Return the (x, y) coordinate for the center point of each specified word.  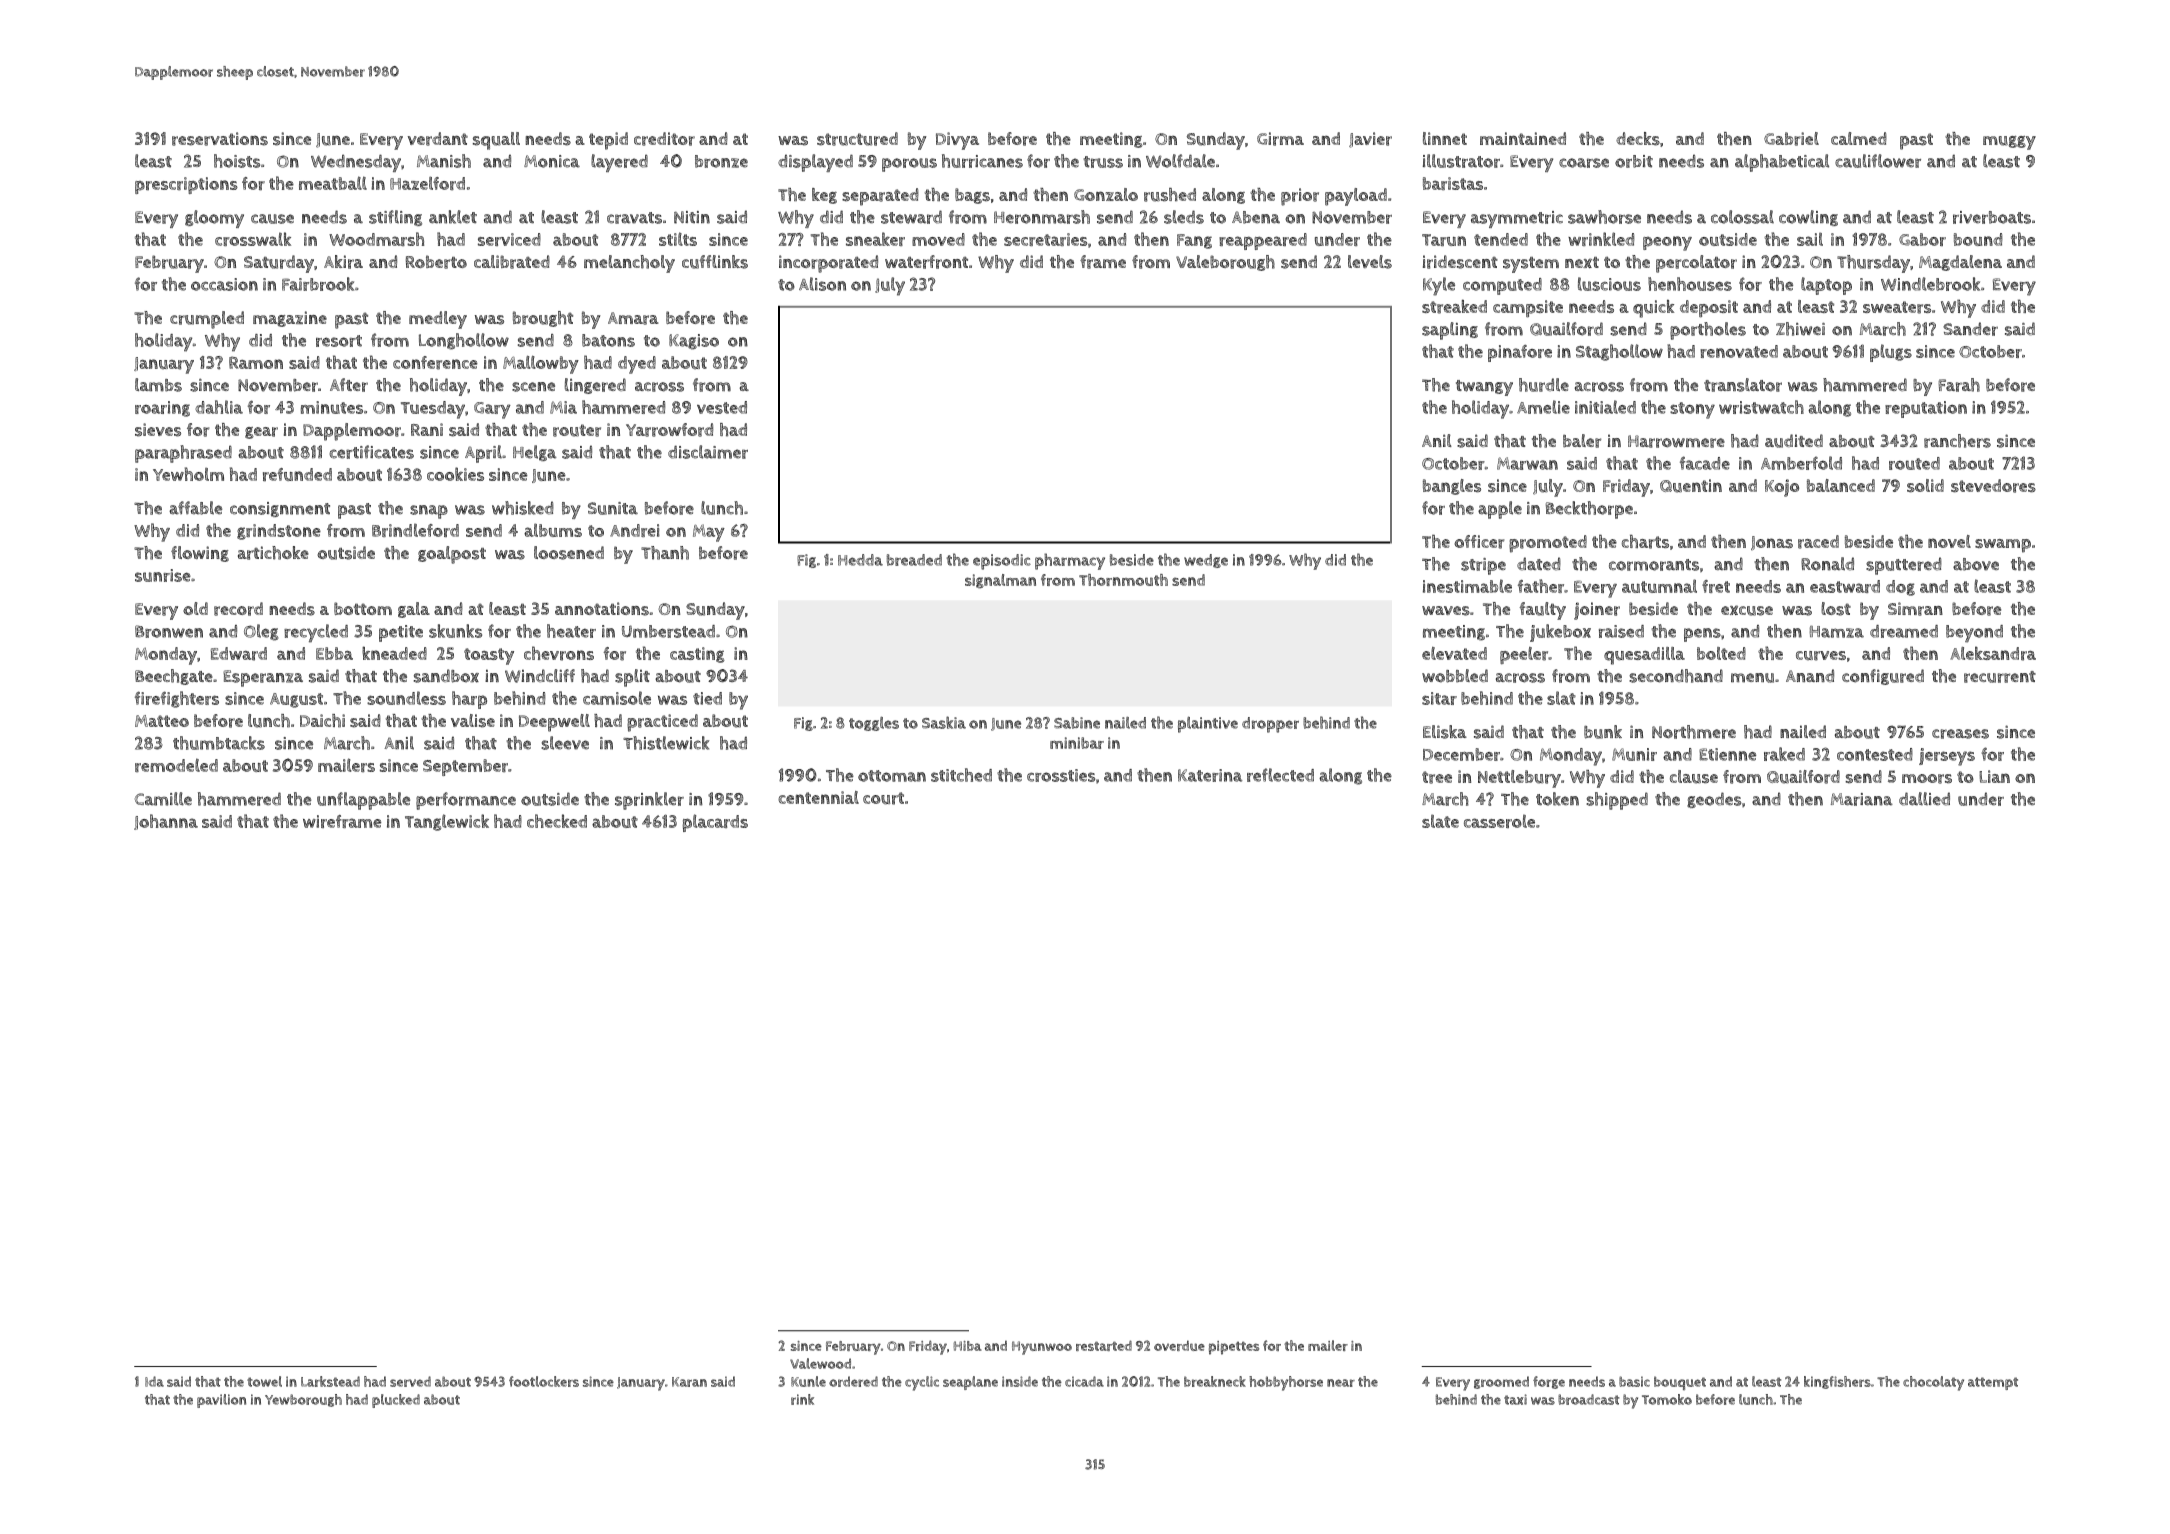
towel (264, 1381)
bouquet (1680, 1383)
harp (469, 700)
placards (715, 823)
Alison (822, 284)
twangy (1484, 388)
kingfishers (1837, 1382)
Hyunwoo (1042, 1348)
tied (707, 698)
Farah (1959, 385)
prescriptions (186, 185)
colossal (1742, 217)
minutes (332, 407)
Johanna (166, 822)
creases (1960, 734)
